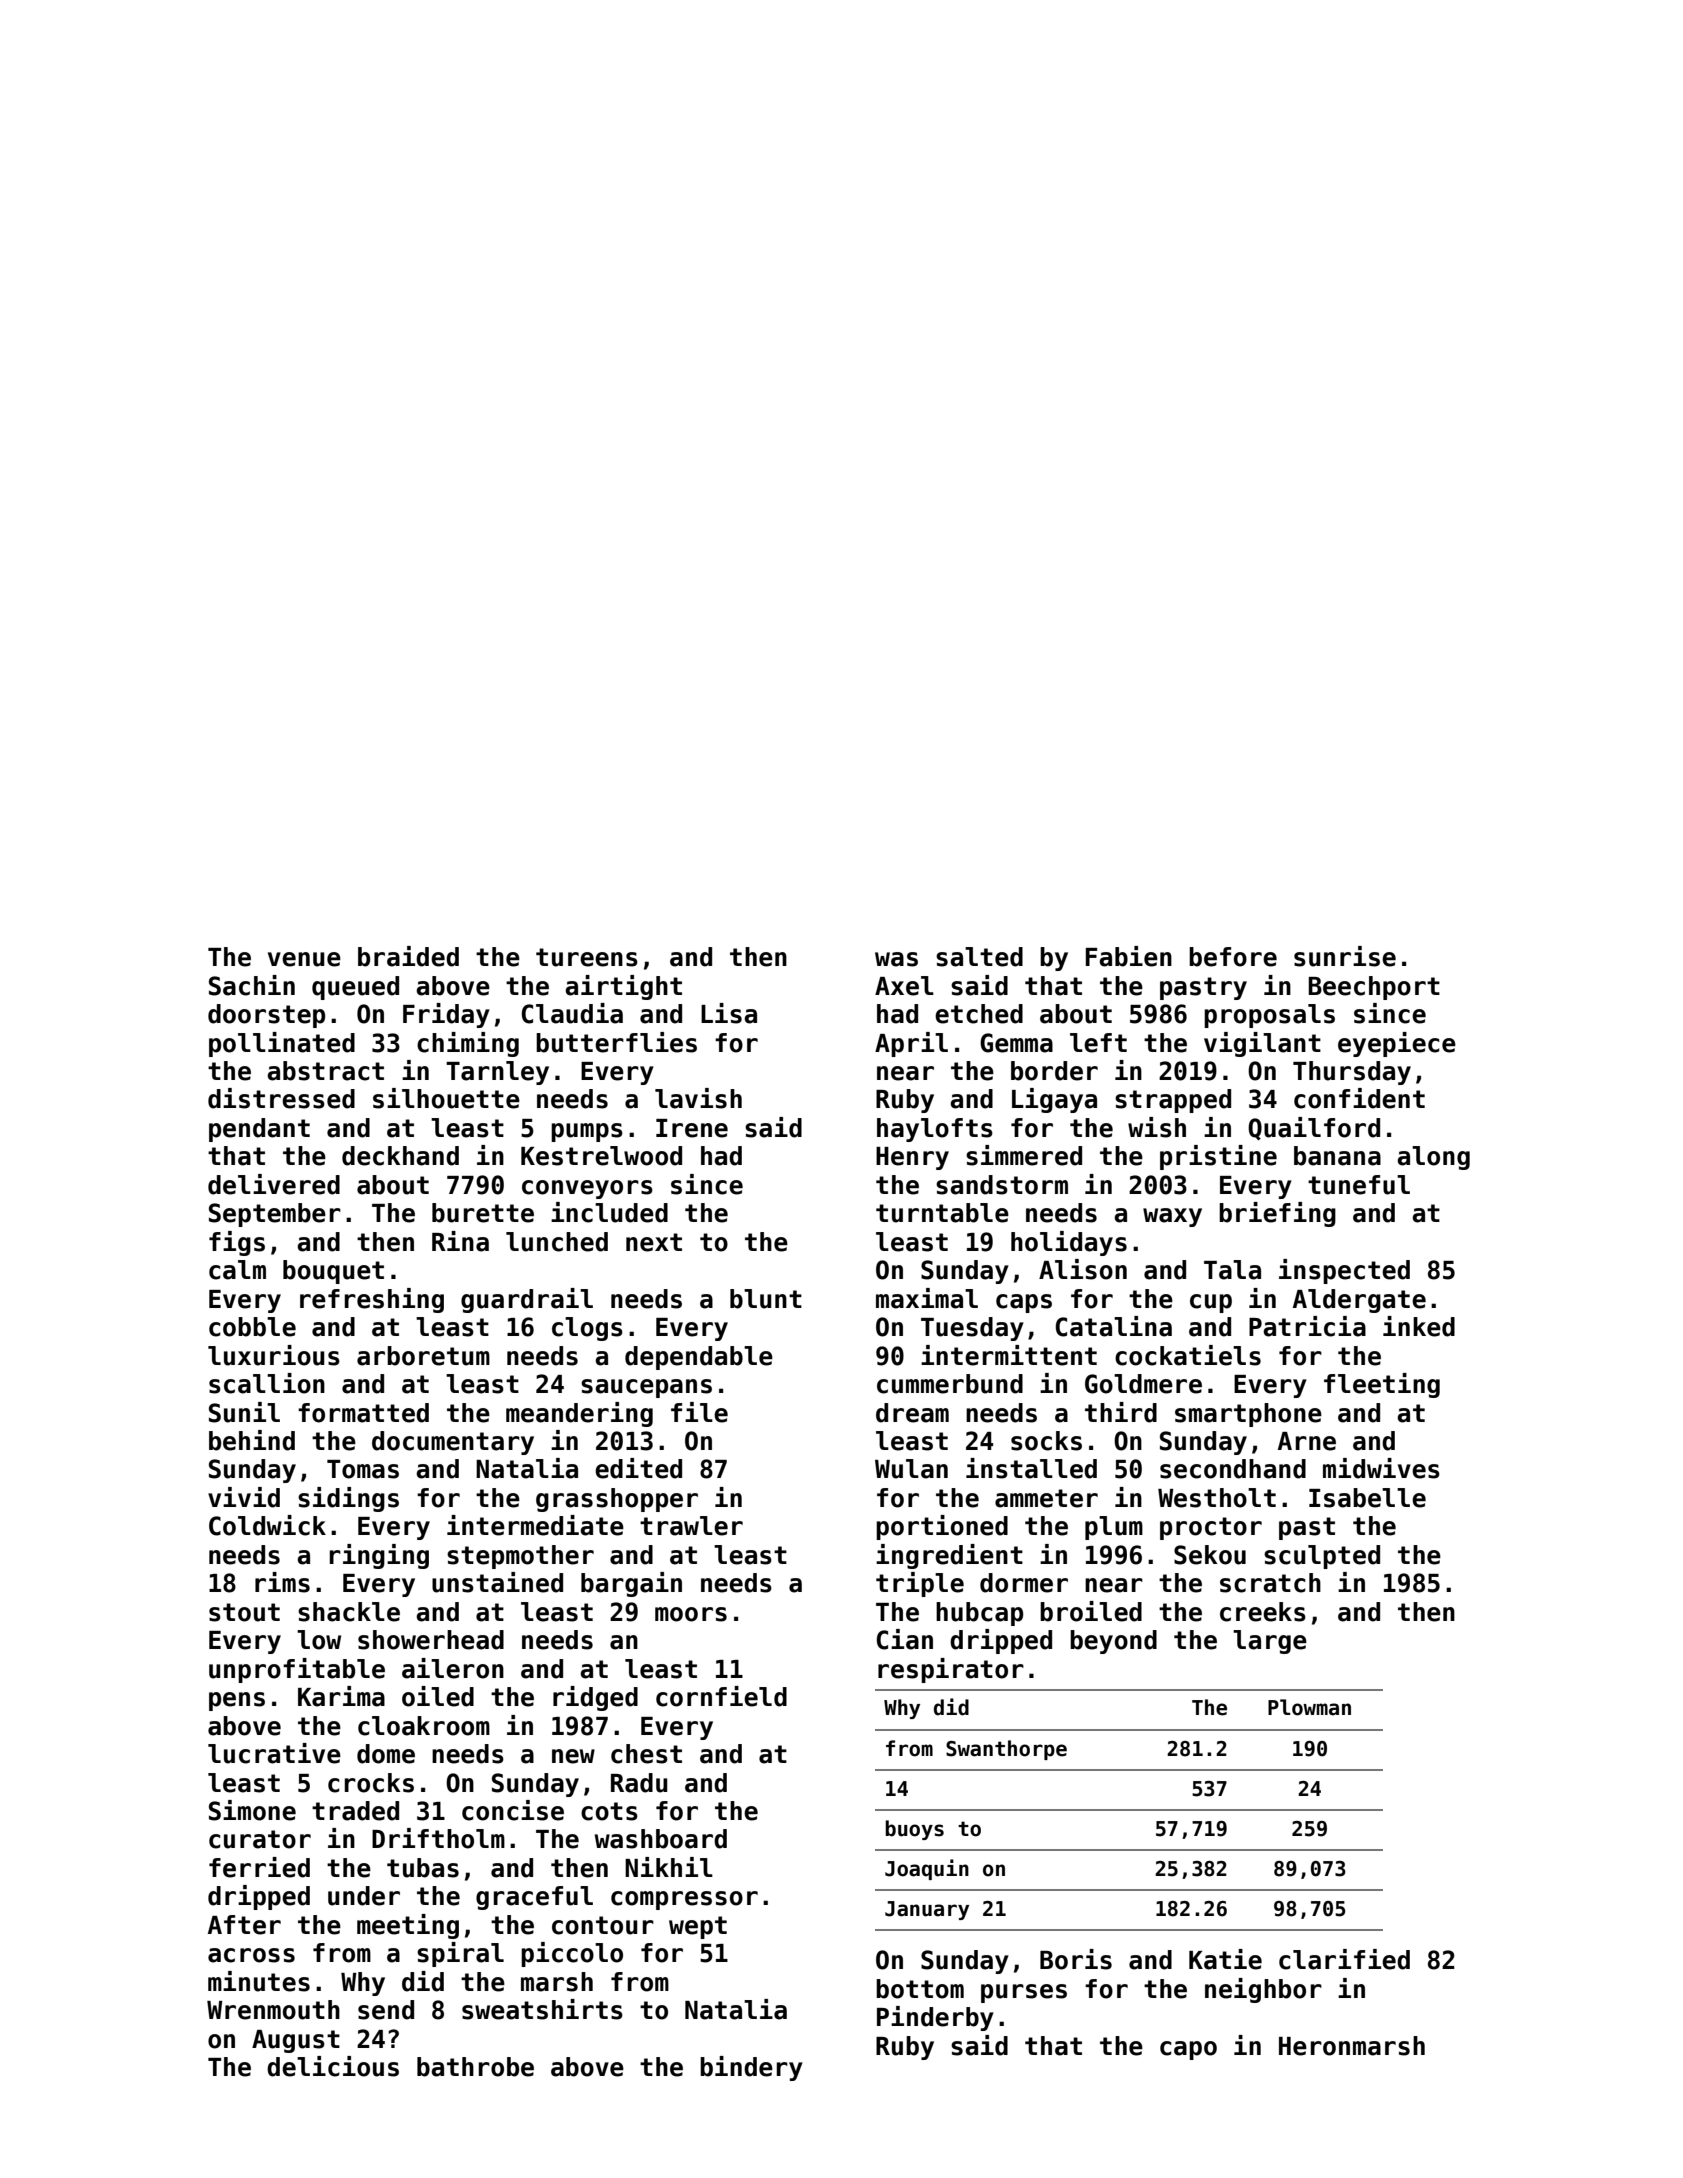  Describe the element at coordinates (587, 957) in the screenshot. I see `tureens` at that location.
